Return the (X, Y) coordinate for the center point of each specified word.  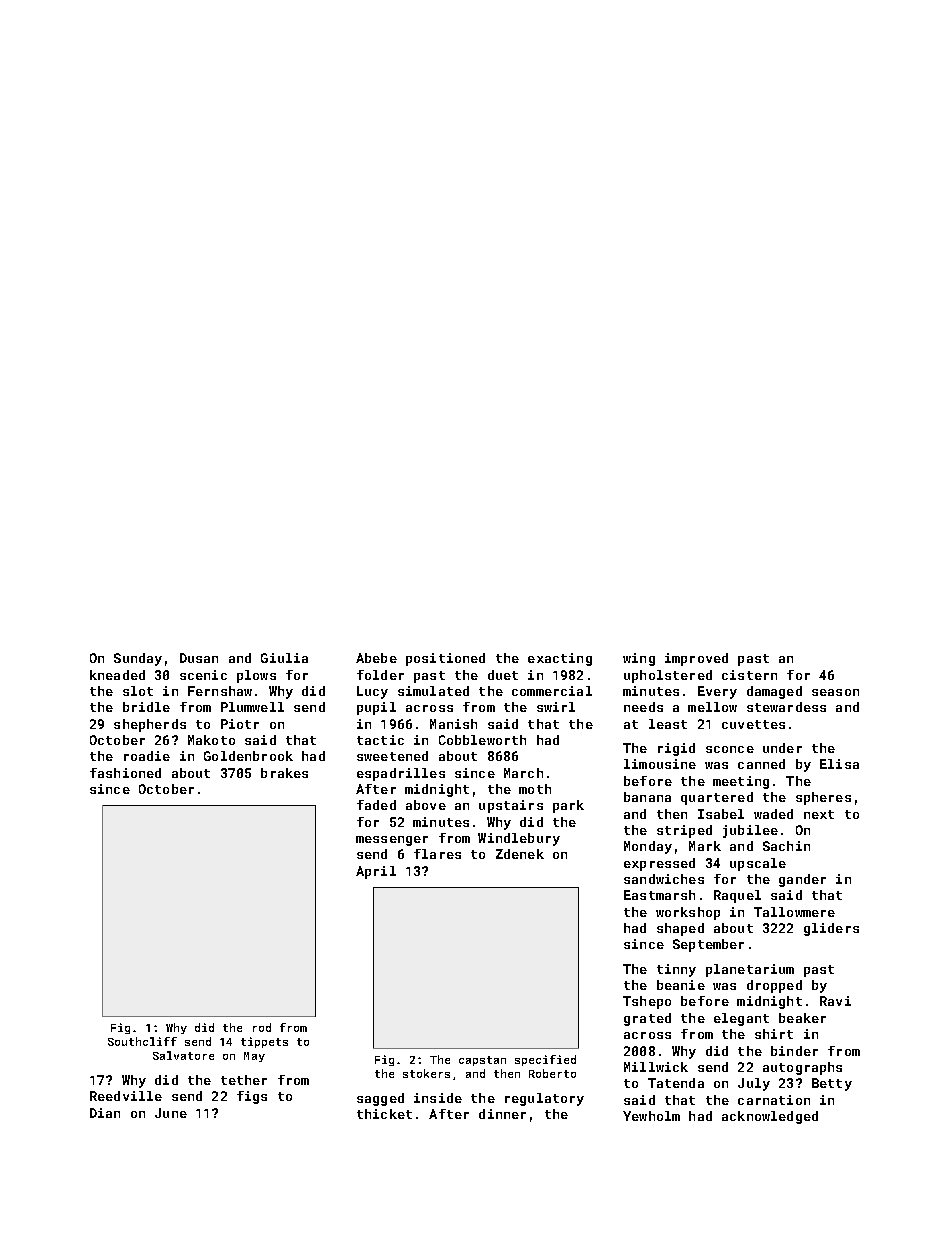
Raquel (737, 896)
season (835, 692)
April (376, 872)
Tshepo (647, 1002)
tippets (264, 1042)
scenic (203, 675)
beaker (802, 1018)
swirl (556, 707)
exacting (560, 659)
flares (437, 854)
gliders (831, 929)
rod (262, 1027)
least (668, 724)
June (171, 1113)
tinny (676, 970)
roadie (147, 756)
